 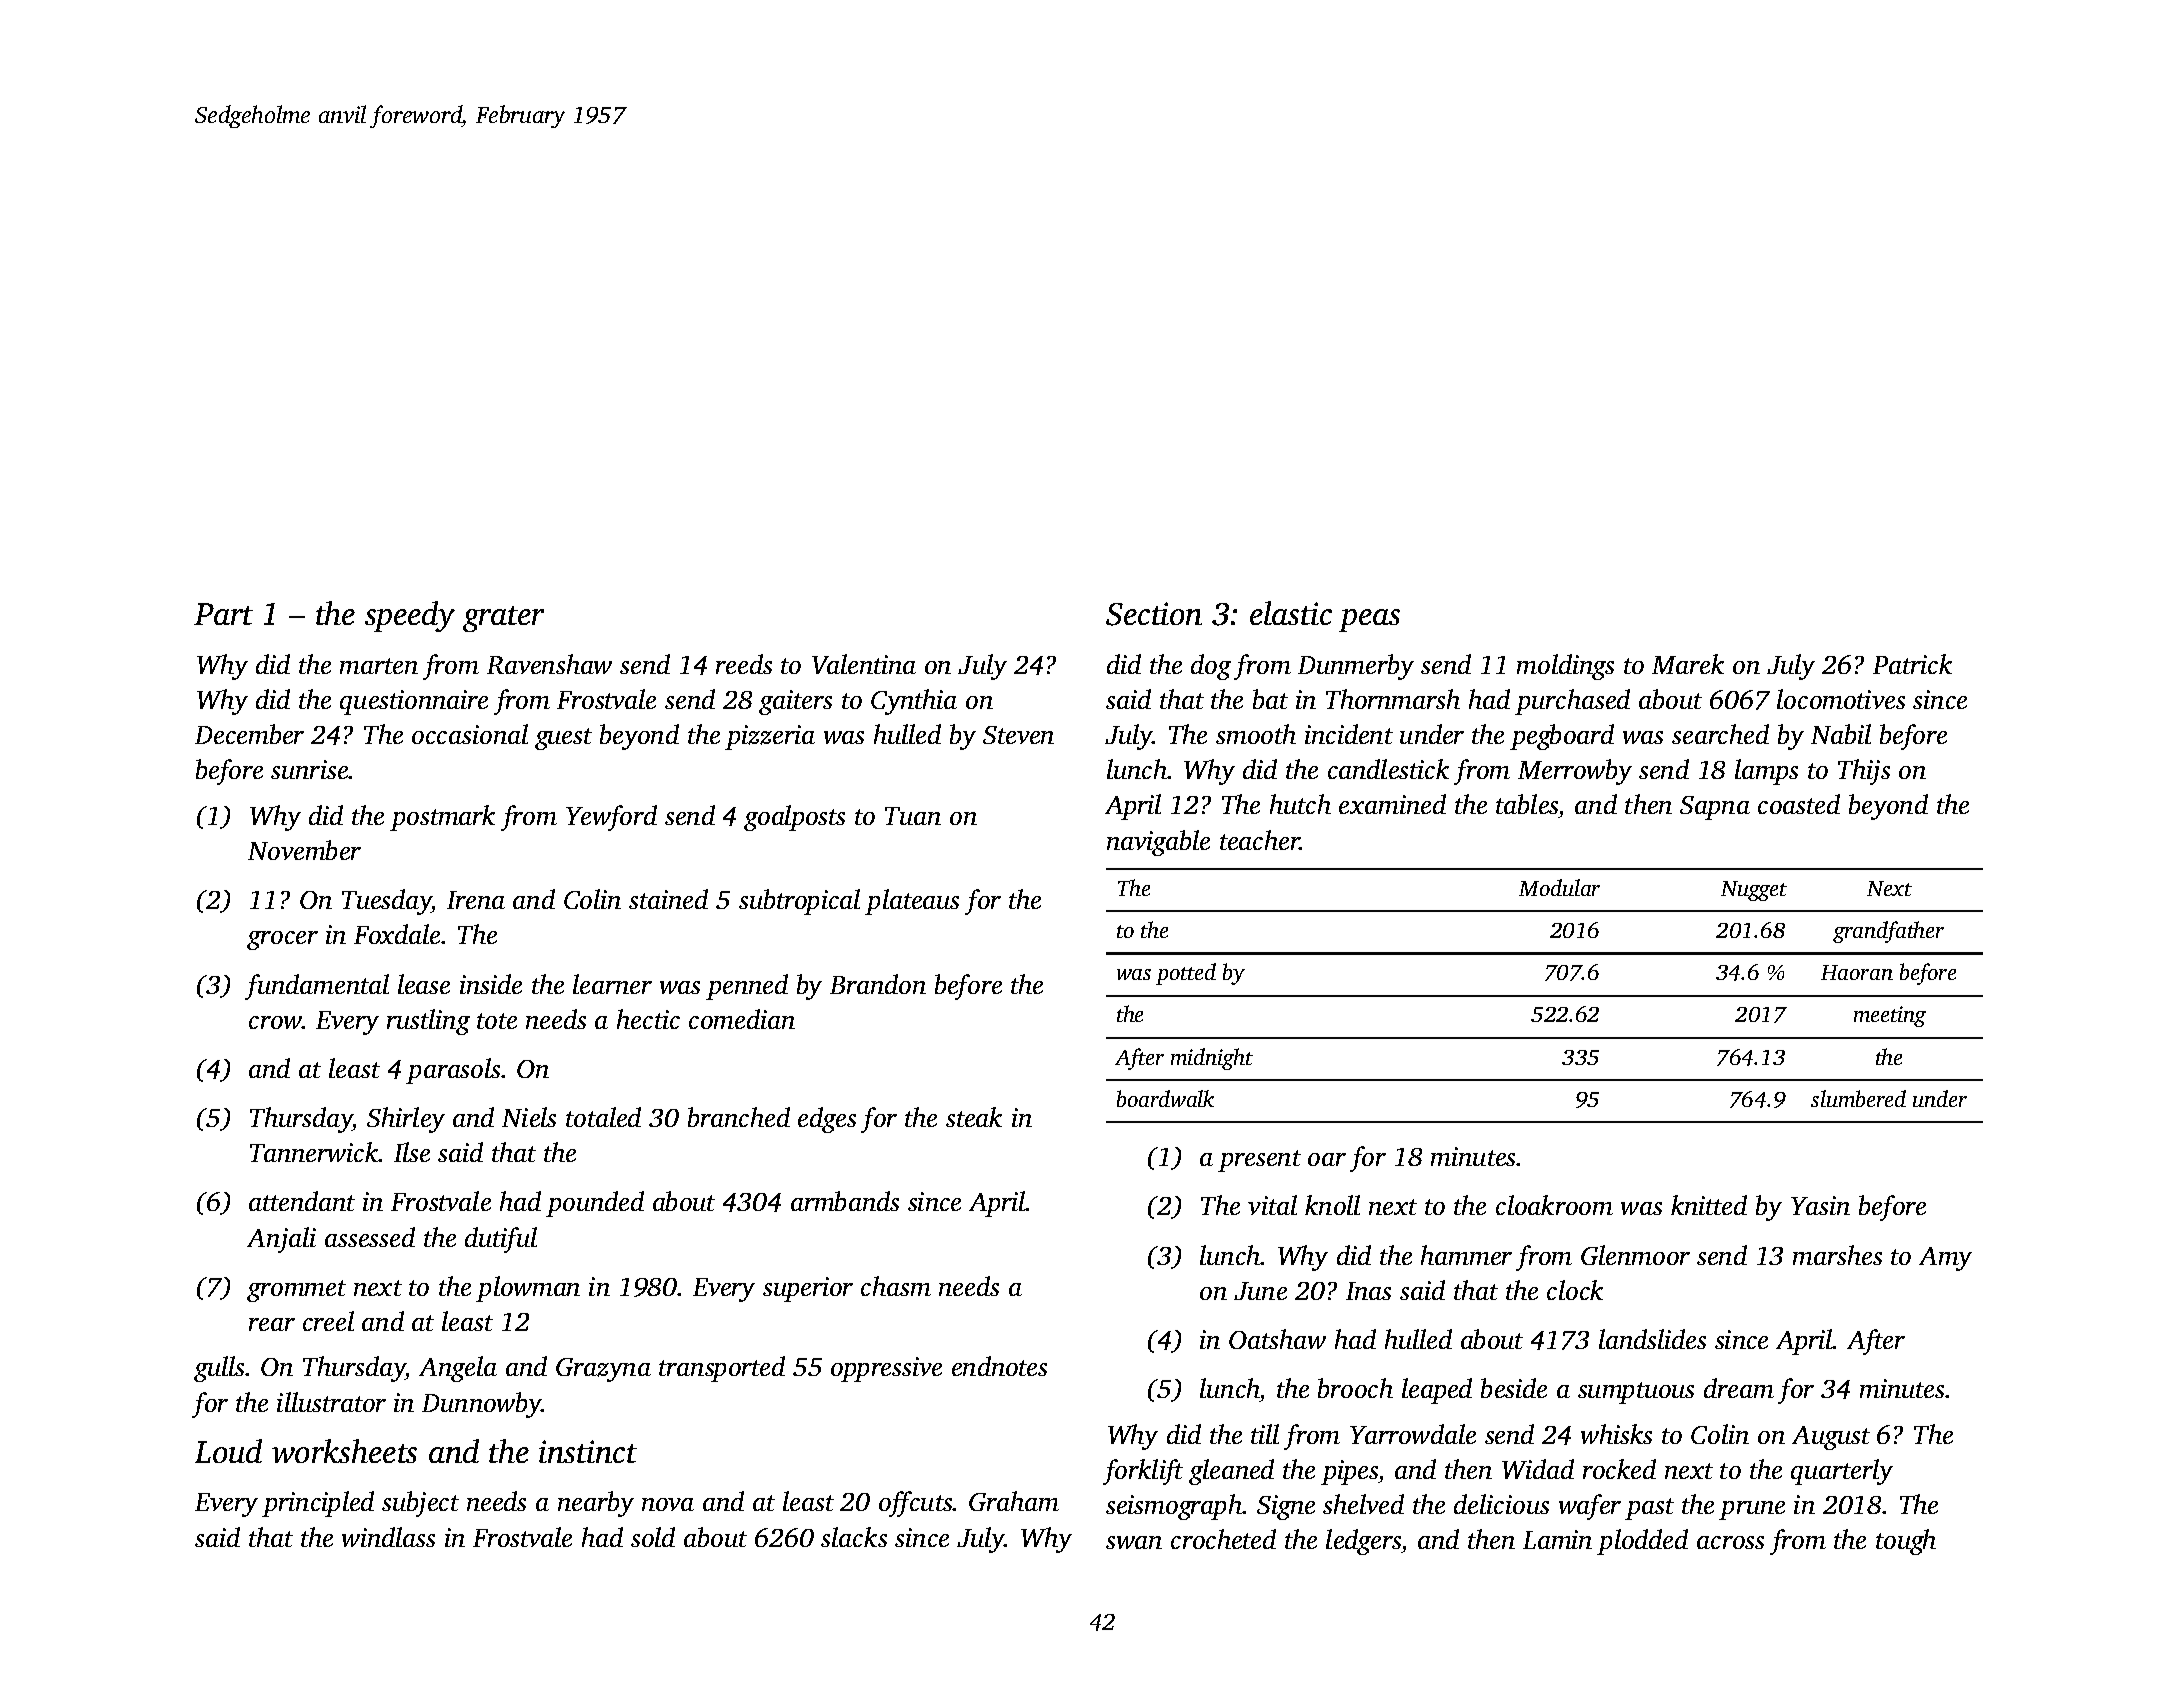 I want to click on hutch, so click(x=1300, y=804).
